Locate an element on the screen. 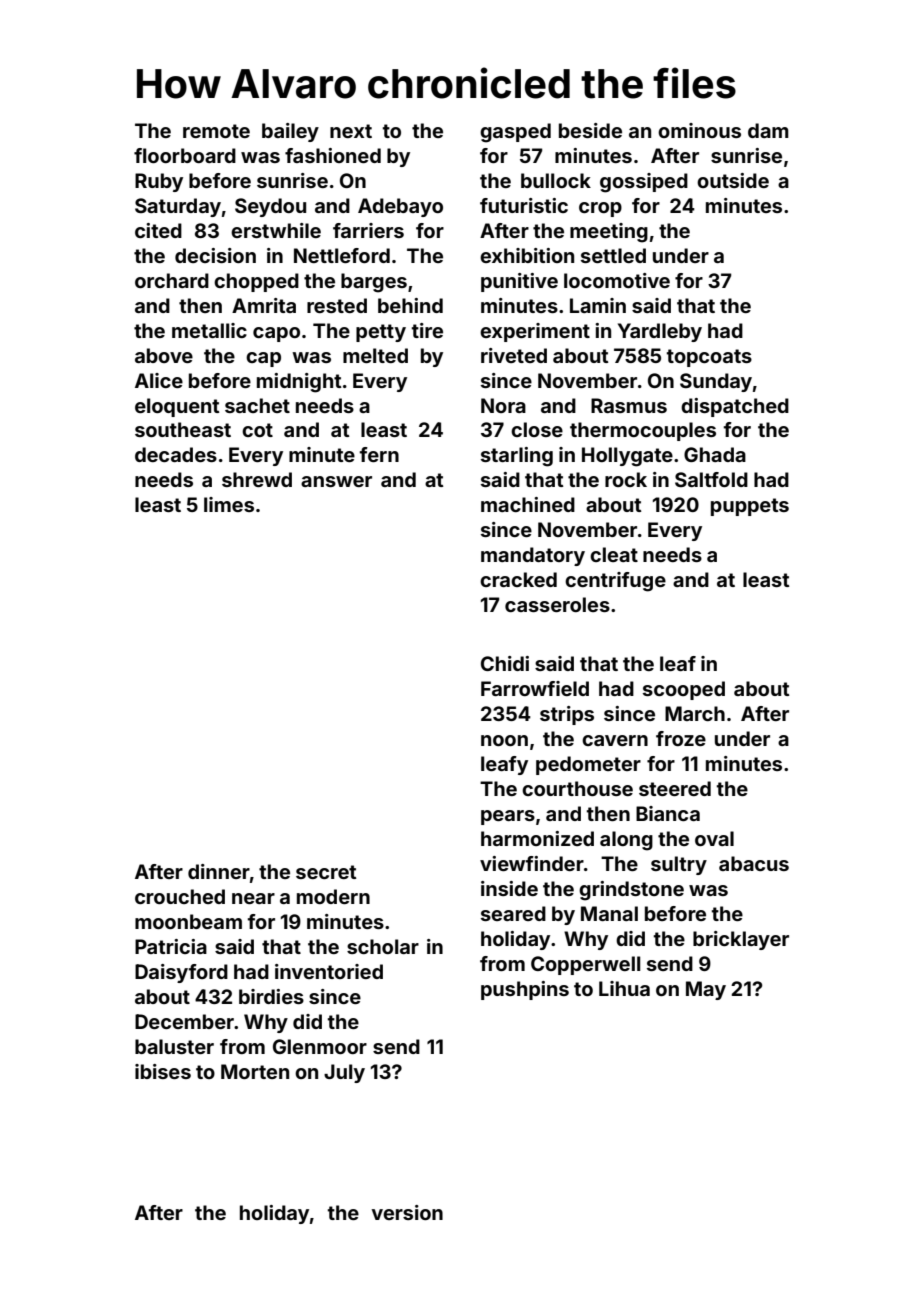 The width and height of the screenshot is (924, 1311). May is located at coordinates (706, 990).
